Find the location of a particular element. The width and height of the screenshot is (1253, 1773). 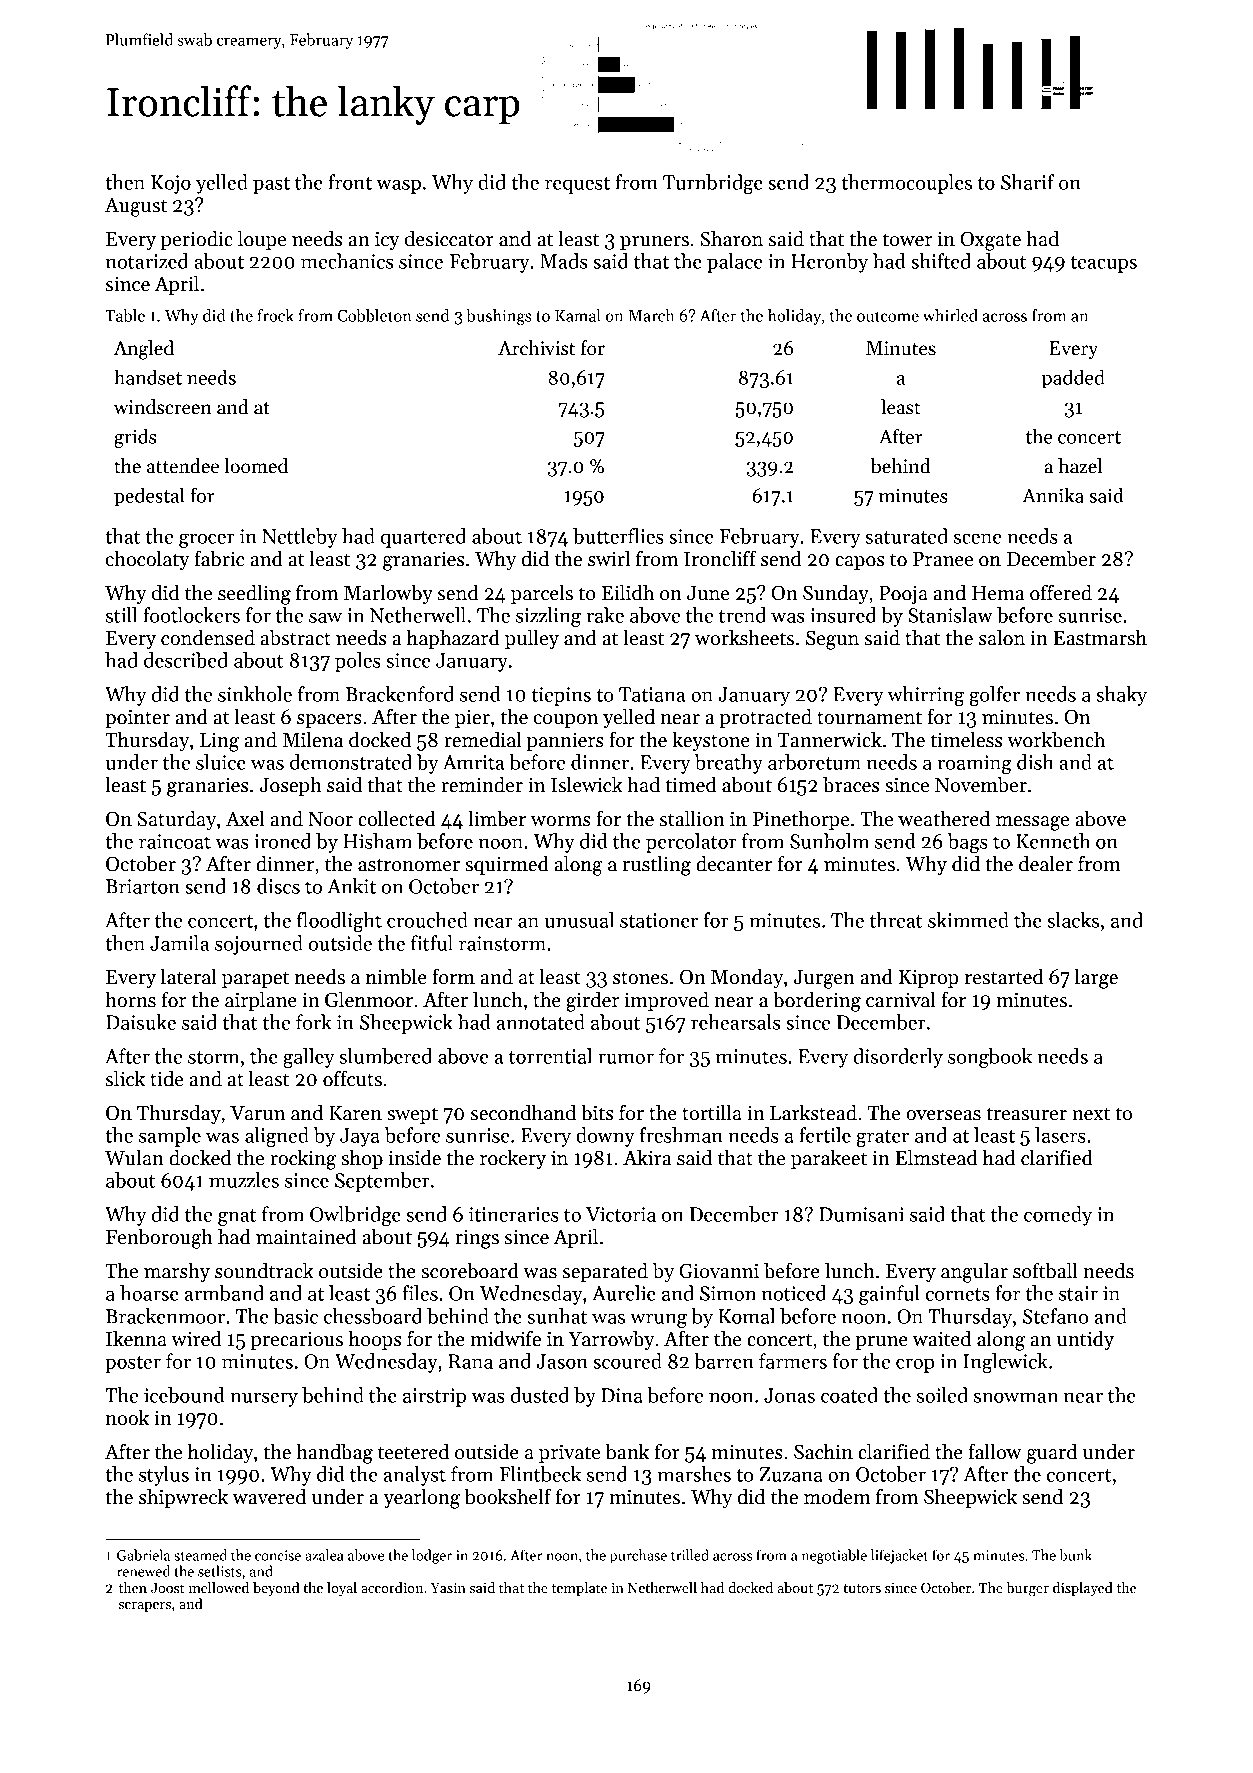

dealer is located at coordinates (1046, 863).
